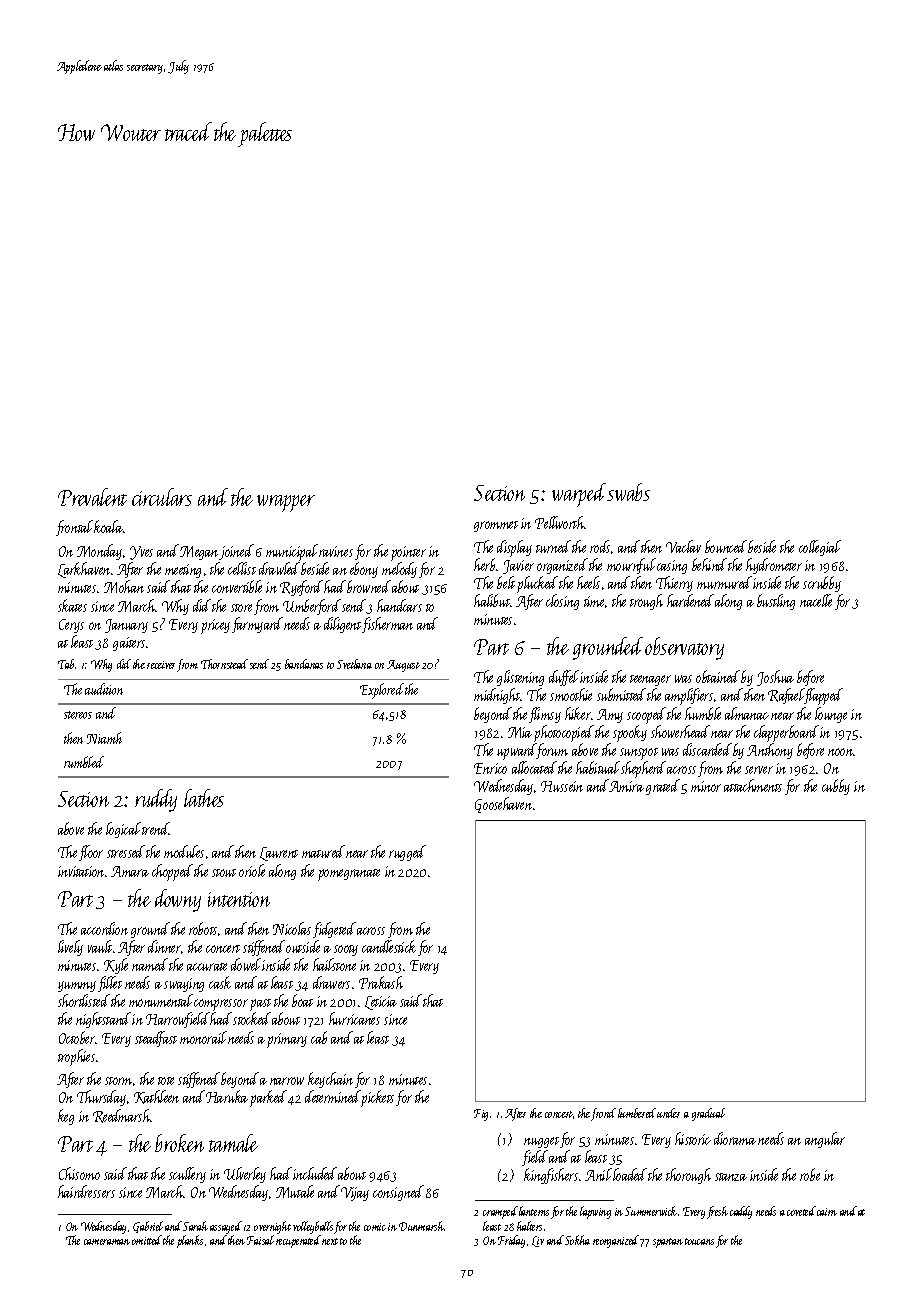  Describe the element at coordinates (330, 1080) in the screenshot. I see `keychain` at that location.
